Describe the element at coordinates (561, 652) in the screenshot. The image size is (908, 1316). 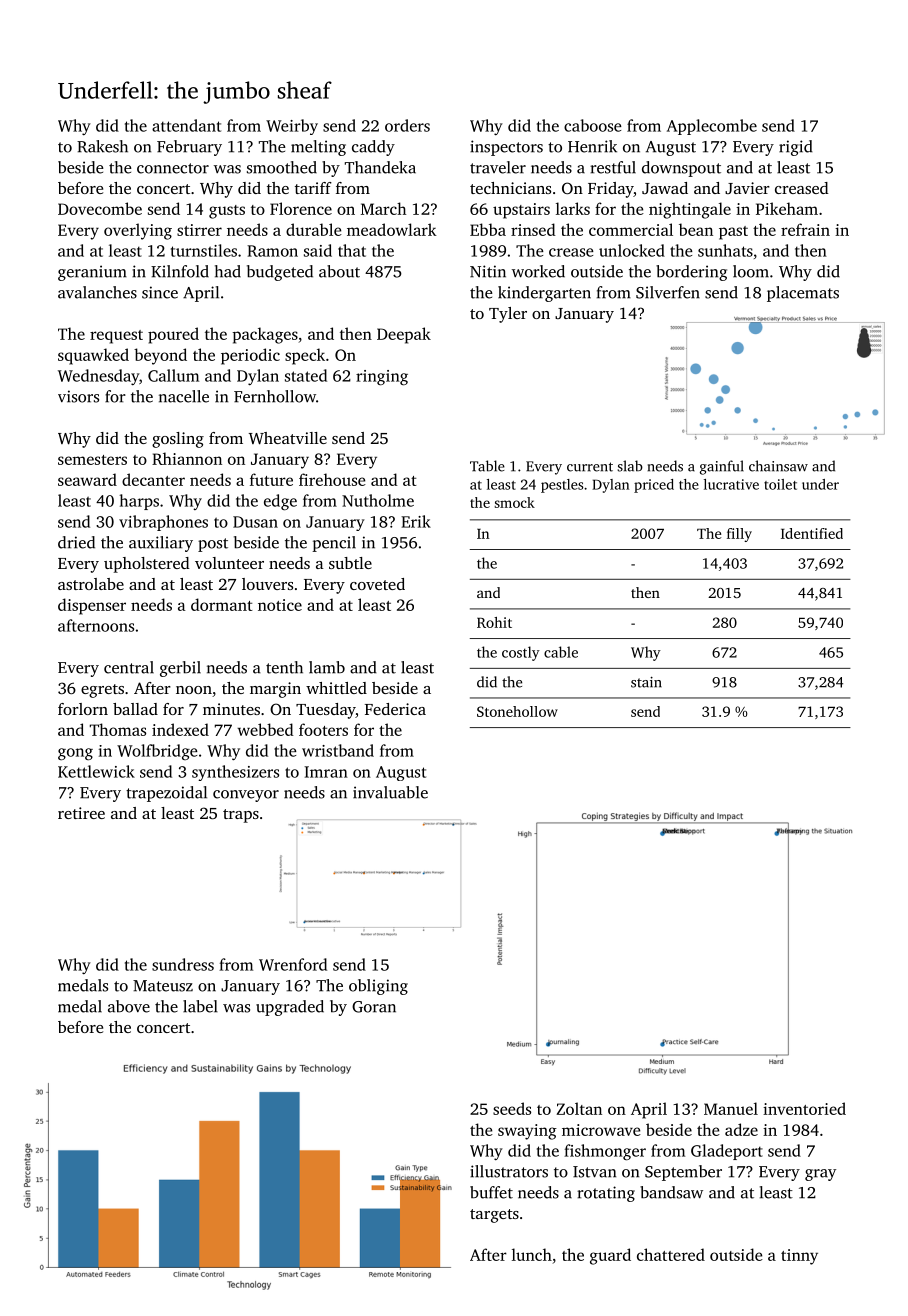
I see `cable` at that location.
